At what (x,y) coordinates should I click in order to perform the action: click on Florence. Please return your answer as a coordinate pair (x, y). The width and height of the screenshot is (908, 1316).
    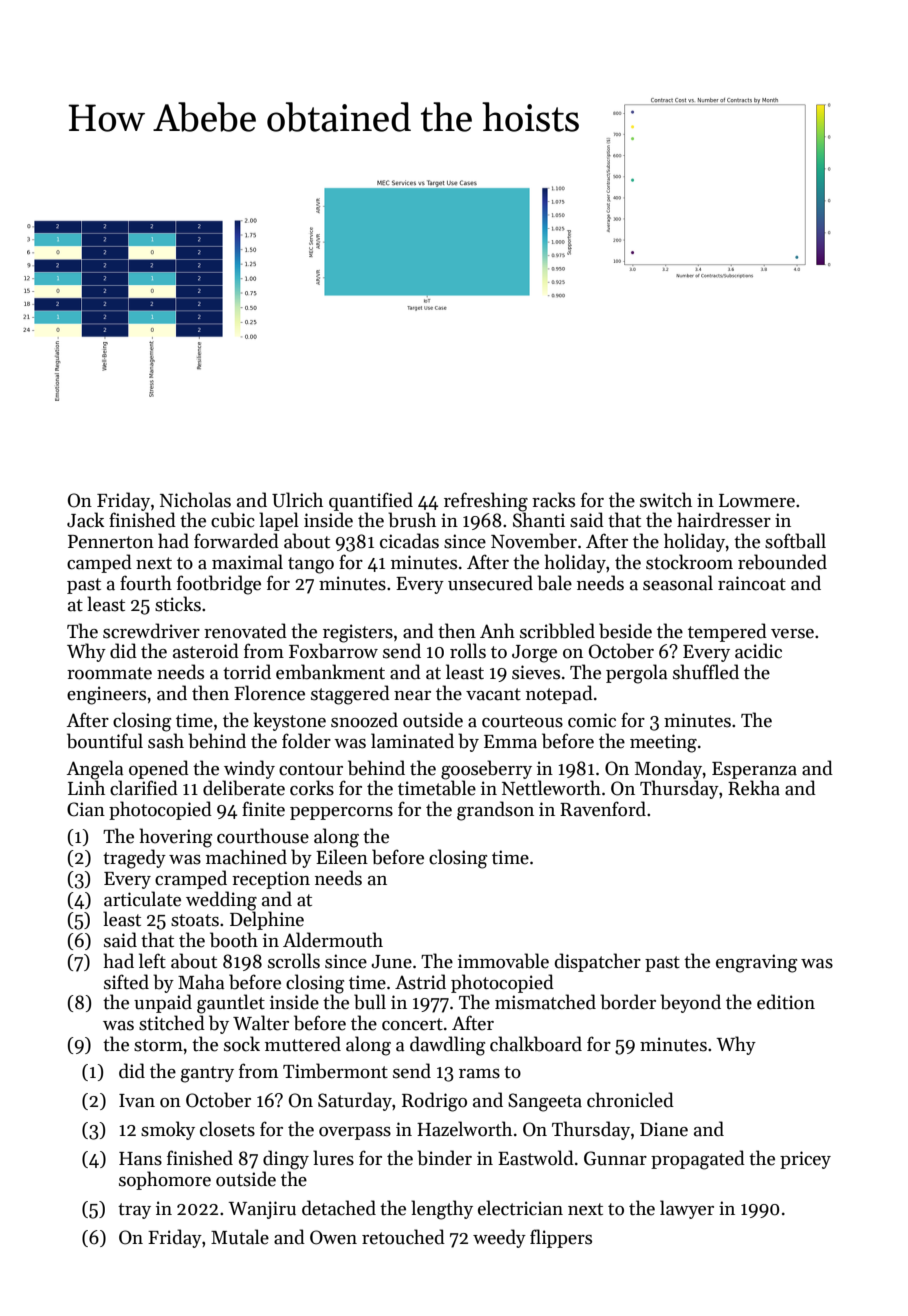
    Looking at the image, I should click on (269, 693).
